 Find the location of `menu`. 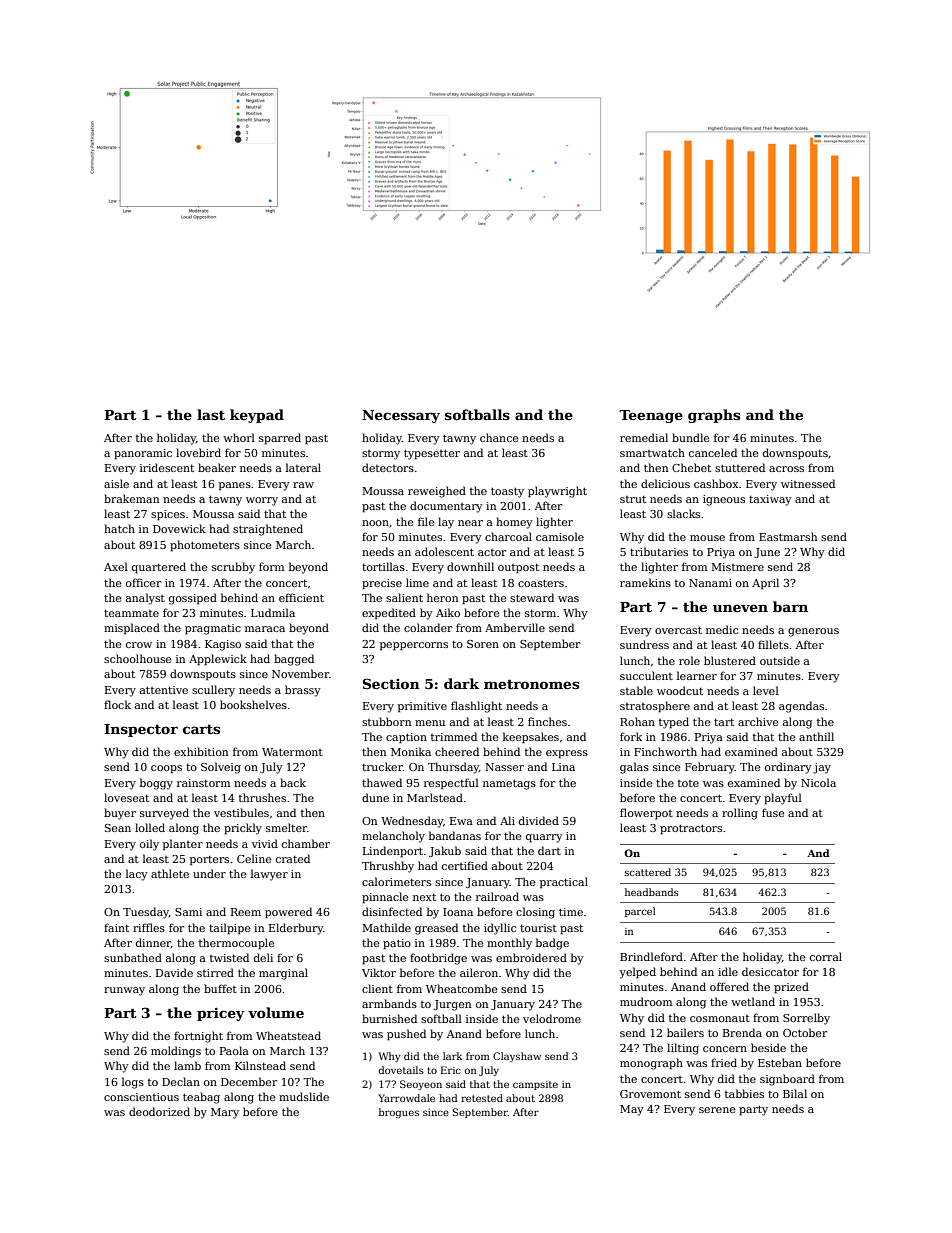

menu is located at coordinates (430, 723).
